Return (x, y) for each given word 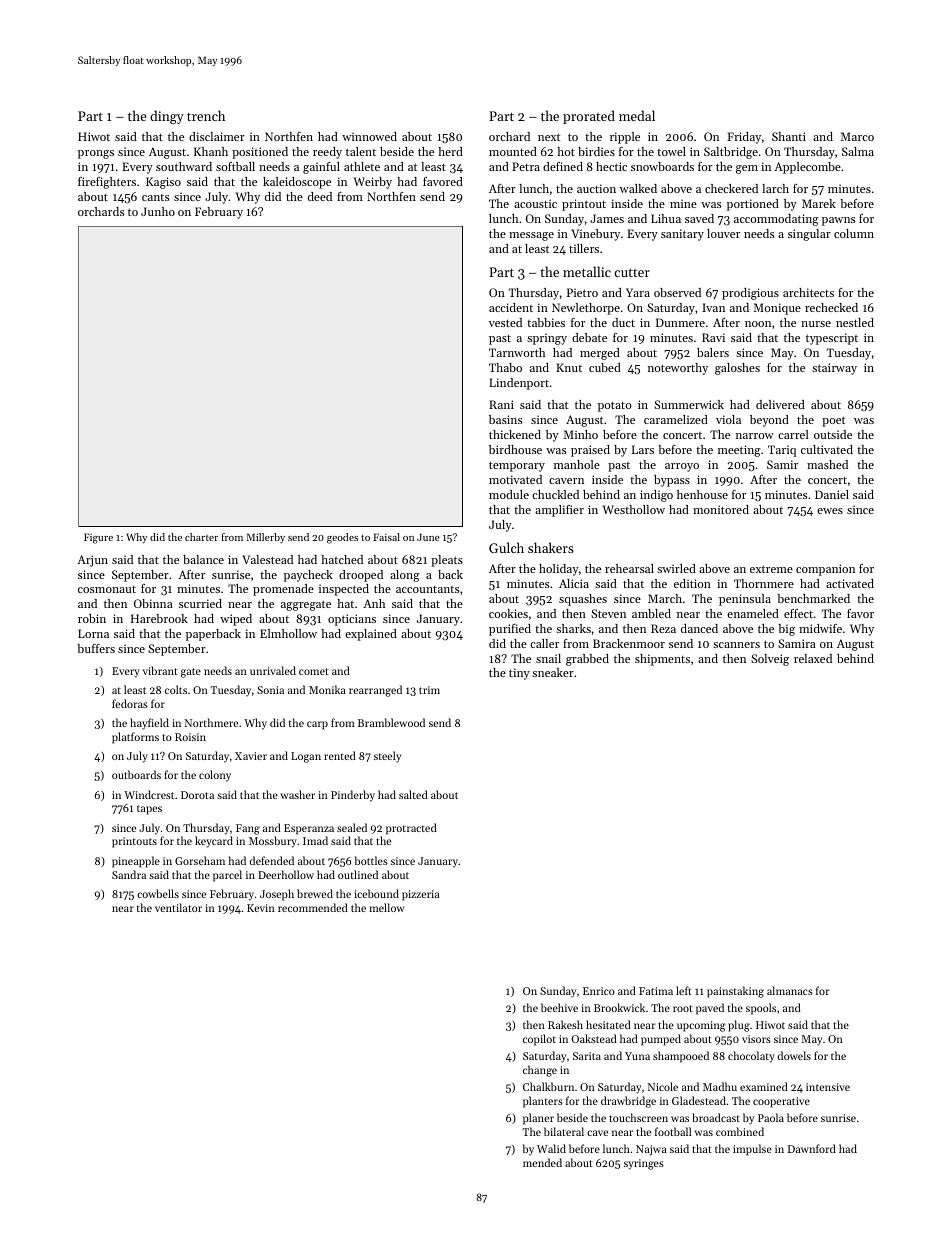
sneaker (553, 672)
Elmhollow (288, 633)
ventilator (178, 907)
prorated (589, 117)
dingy (167, 117)
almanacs (790, 990)
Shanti (789, 136)
